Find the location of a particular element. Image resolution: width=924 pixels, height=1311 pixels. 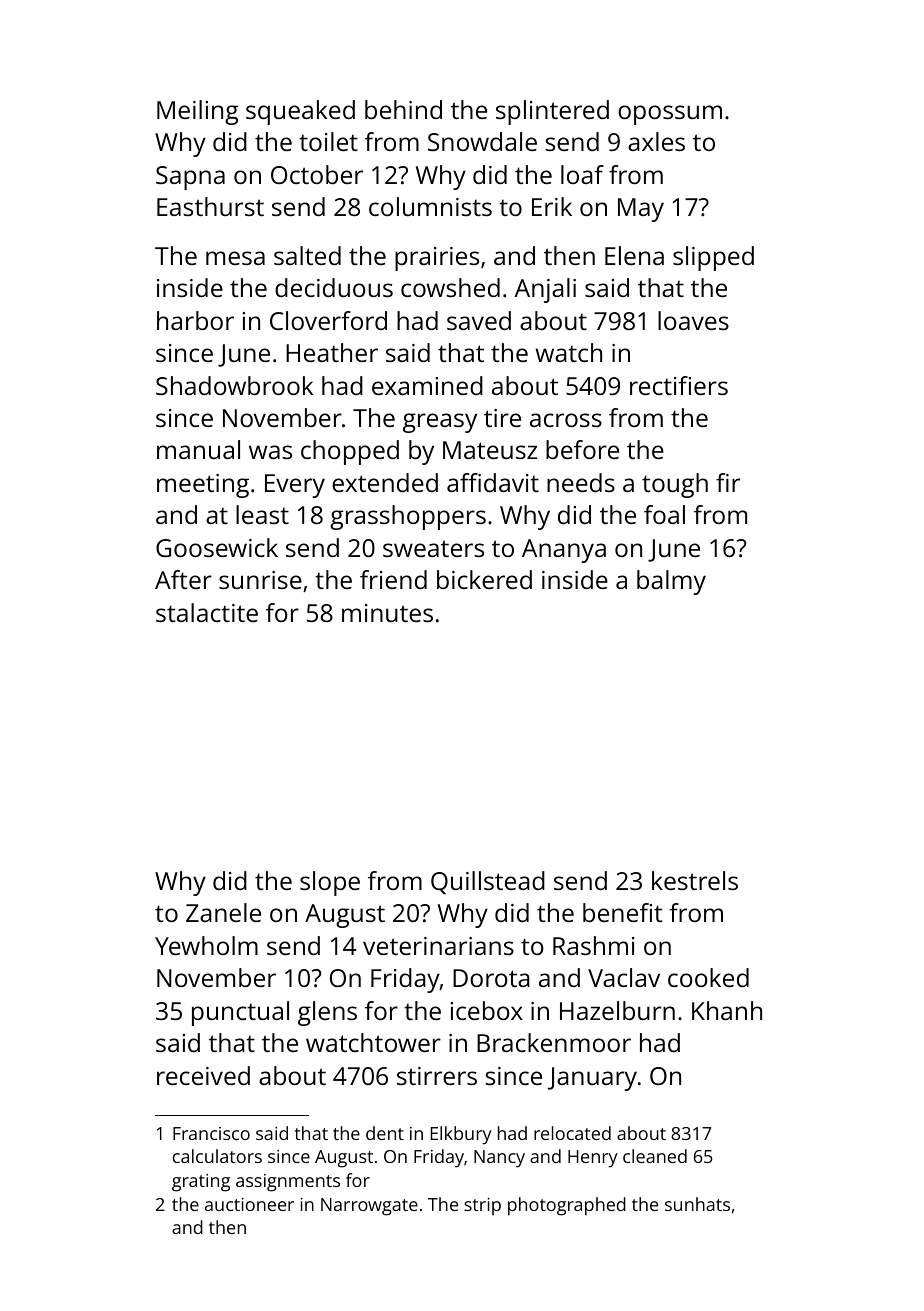

Quillstead is located at coordinates (488, 882).
